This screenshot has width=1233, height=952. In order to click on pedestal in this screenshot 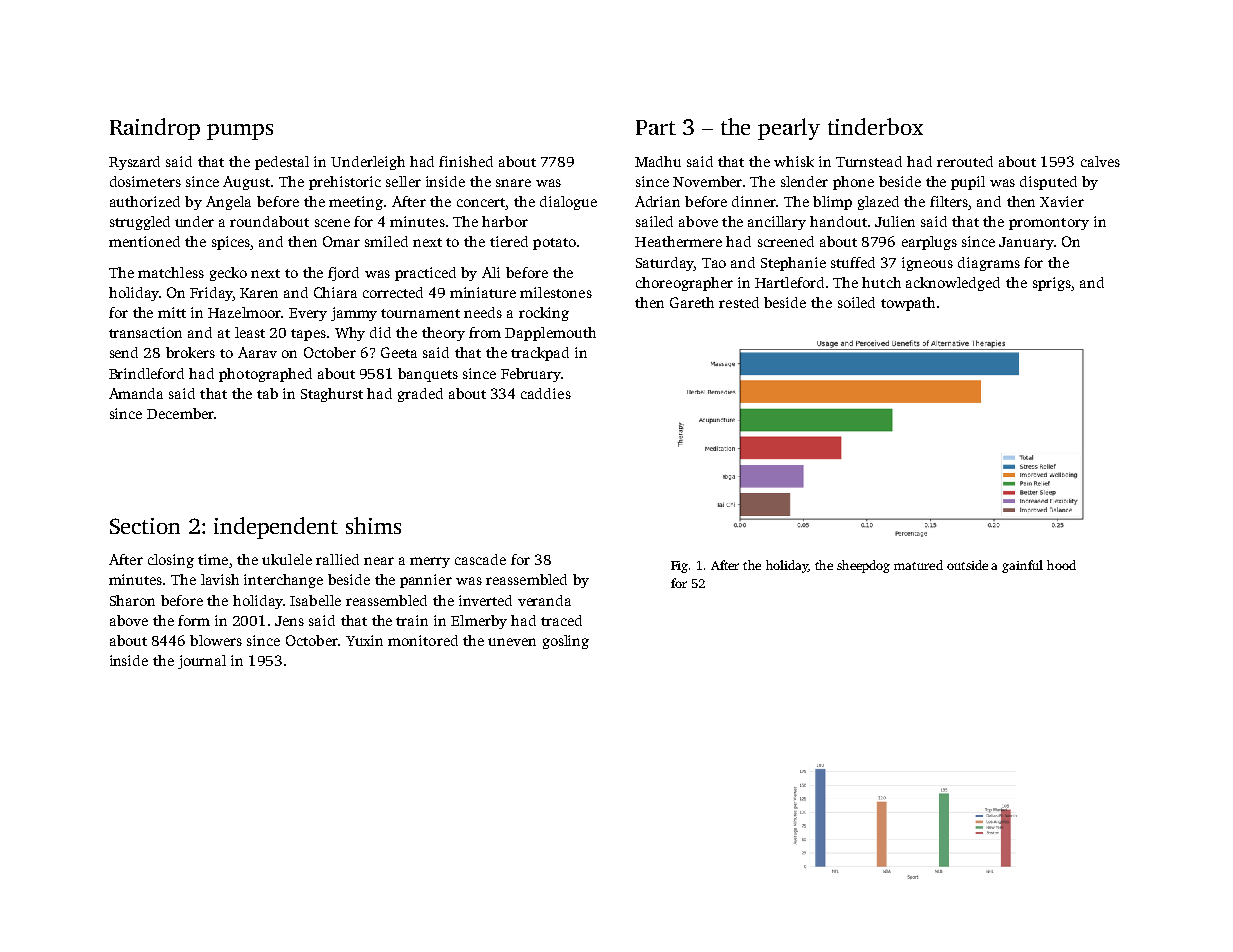, I will do `click(282, 163)`.
